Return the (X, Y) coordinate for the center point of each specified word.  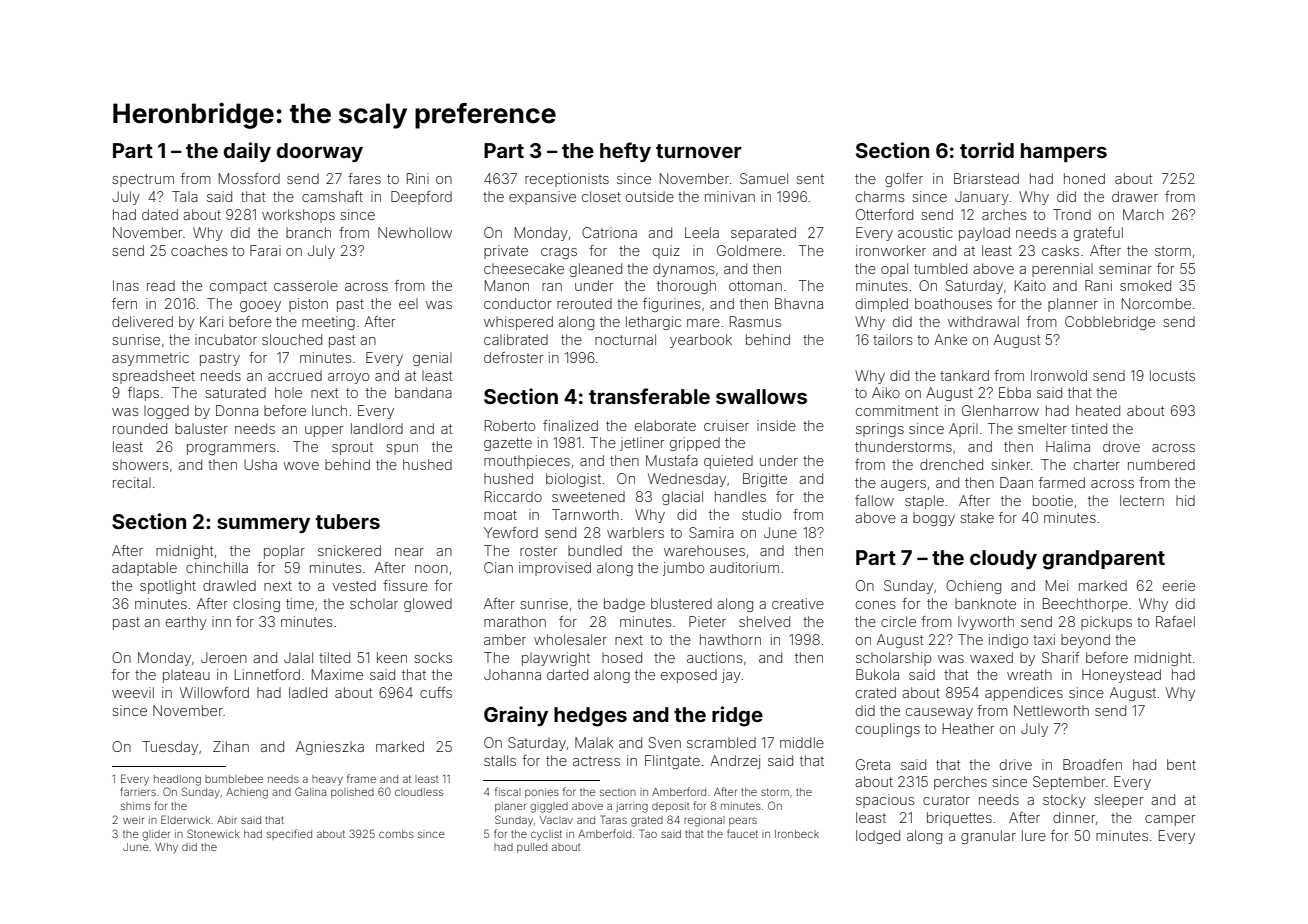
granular (988, 837)
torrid (987, 150)
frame (361, 778)
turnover (699, 151)
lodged (878, 837)
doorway (319, 152)
